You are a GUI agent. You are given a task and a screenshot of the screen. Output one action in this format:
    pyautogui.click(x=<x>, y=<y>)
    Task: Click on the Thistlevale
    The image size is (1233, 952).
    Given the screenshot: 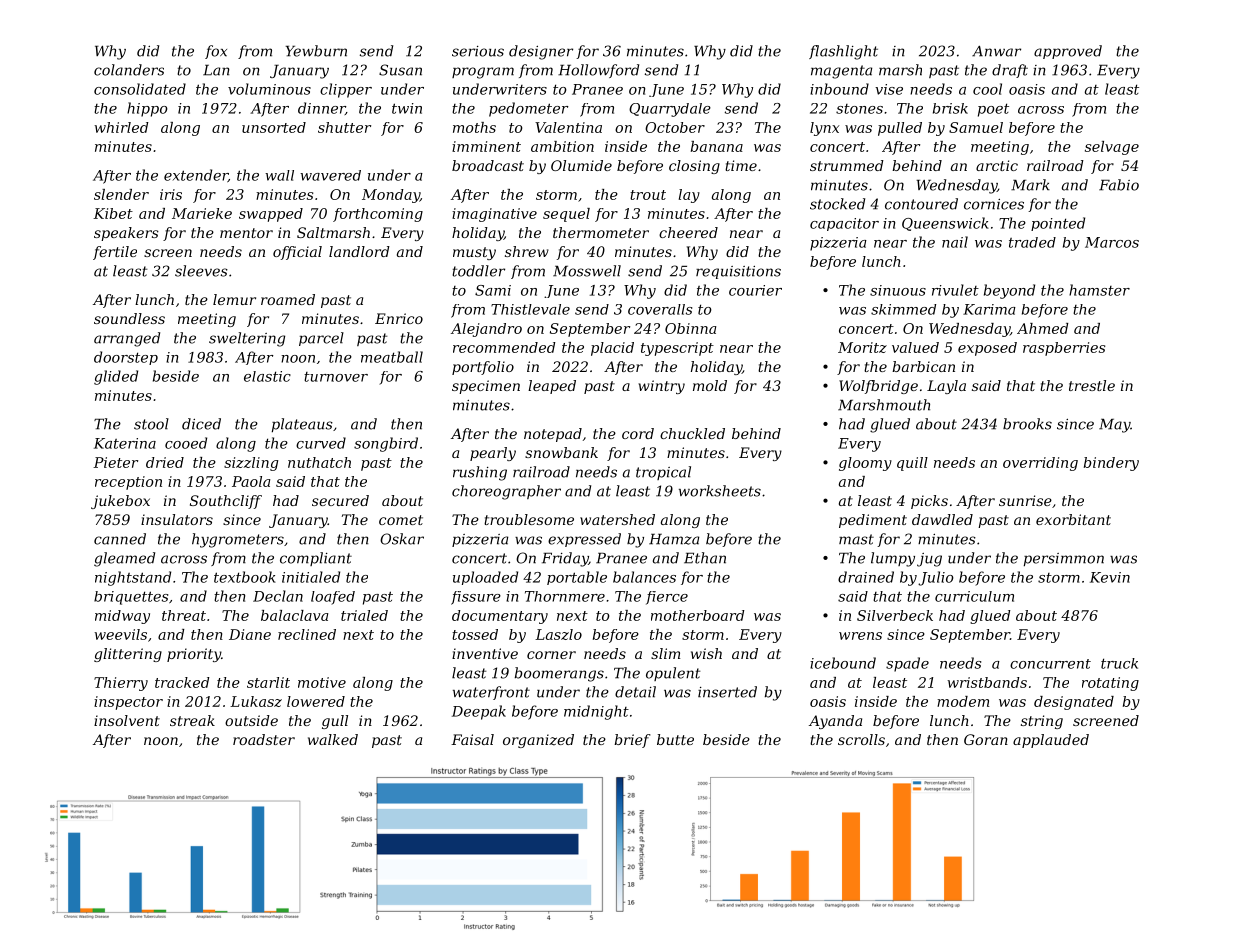 What is the action you would take?
    pyautogui.click(x=530, y=309)
